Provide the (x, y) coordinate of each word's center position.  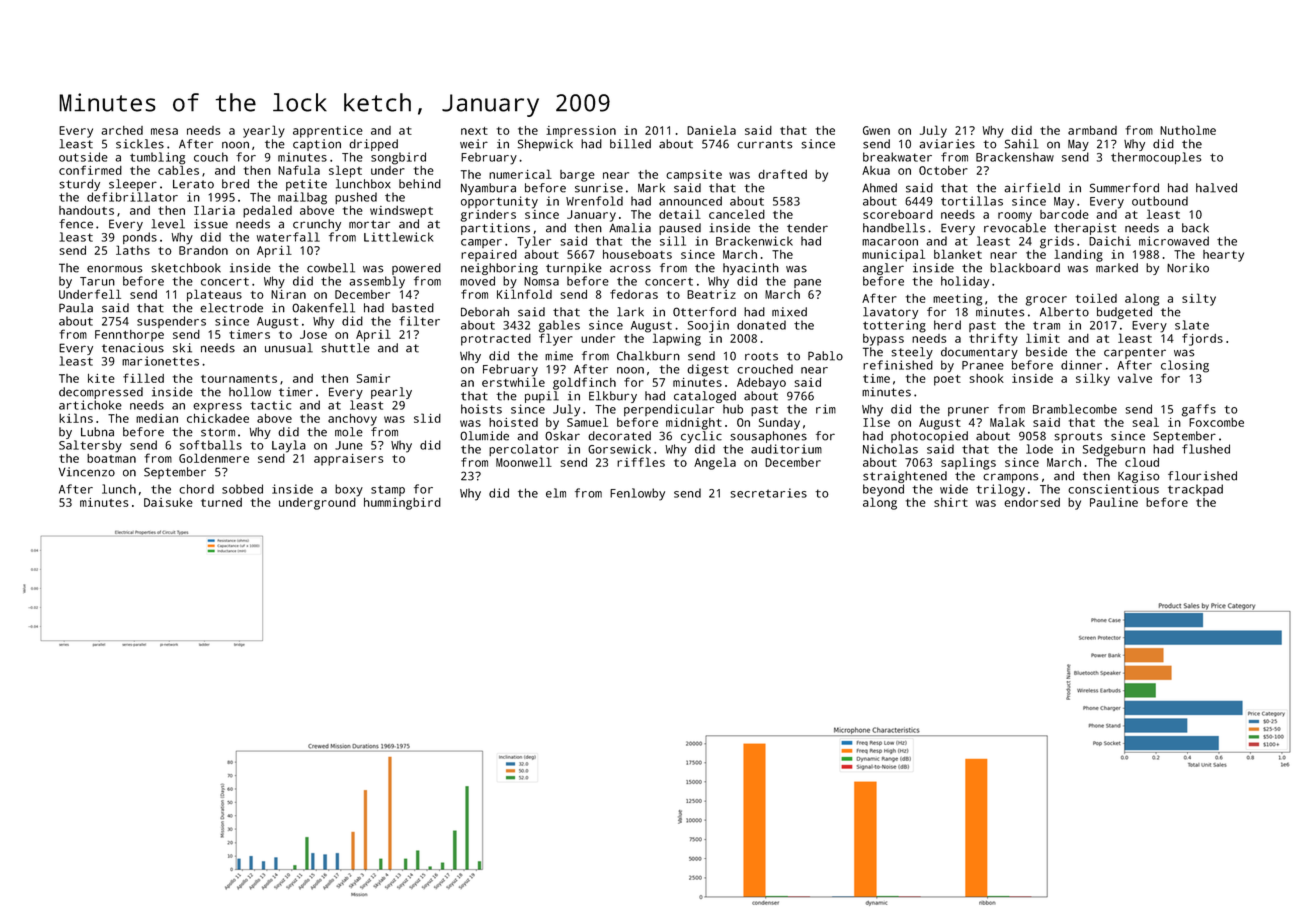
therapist (1085, 229)
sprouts (1078, 437)
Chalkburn (648, 356)
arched (122, 130)
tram (1046, 325)
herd (947, 325)
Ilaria (214, 210)
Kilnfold (524, 294)
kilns (76, 418)
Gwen (876, 130)
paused (680, 229)
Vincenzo (87, 472)
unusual (289, 348)
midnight (694, 424)
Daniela (711, 130)
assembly (377, 282)
